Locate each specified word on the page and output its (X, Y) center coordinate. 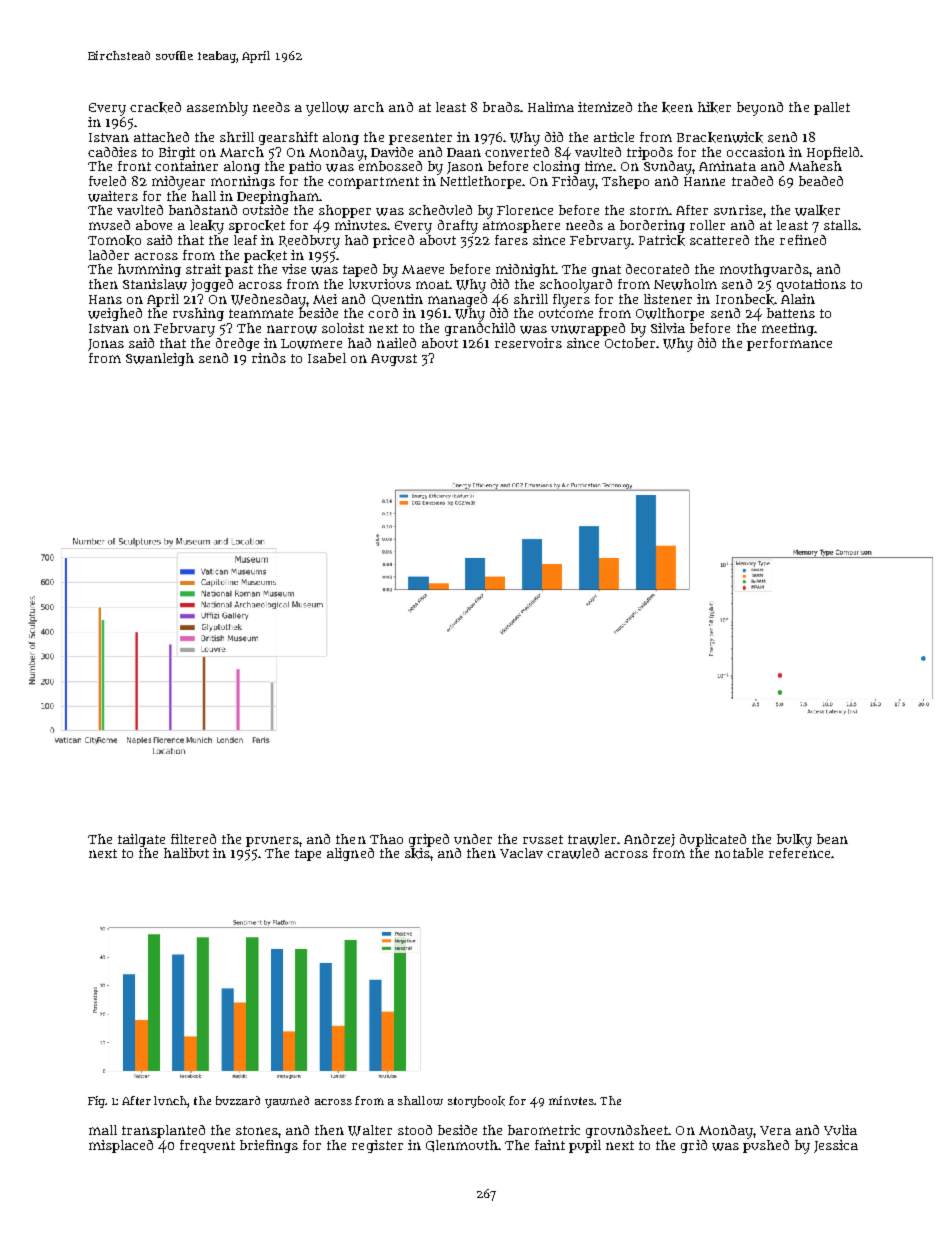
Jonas (106, 345)
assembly (217, 109)
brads (501, 107)
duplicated (713, 840)
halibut (186, 853)
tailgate (141, 840)
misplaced (121, 1146)
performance (789, 344)
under (473, 839)
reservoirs (528, 343)
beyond (760, 109)
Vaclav (521, 853)
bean (832, 839)
